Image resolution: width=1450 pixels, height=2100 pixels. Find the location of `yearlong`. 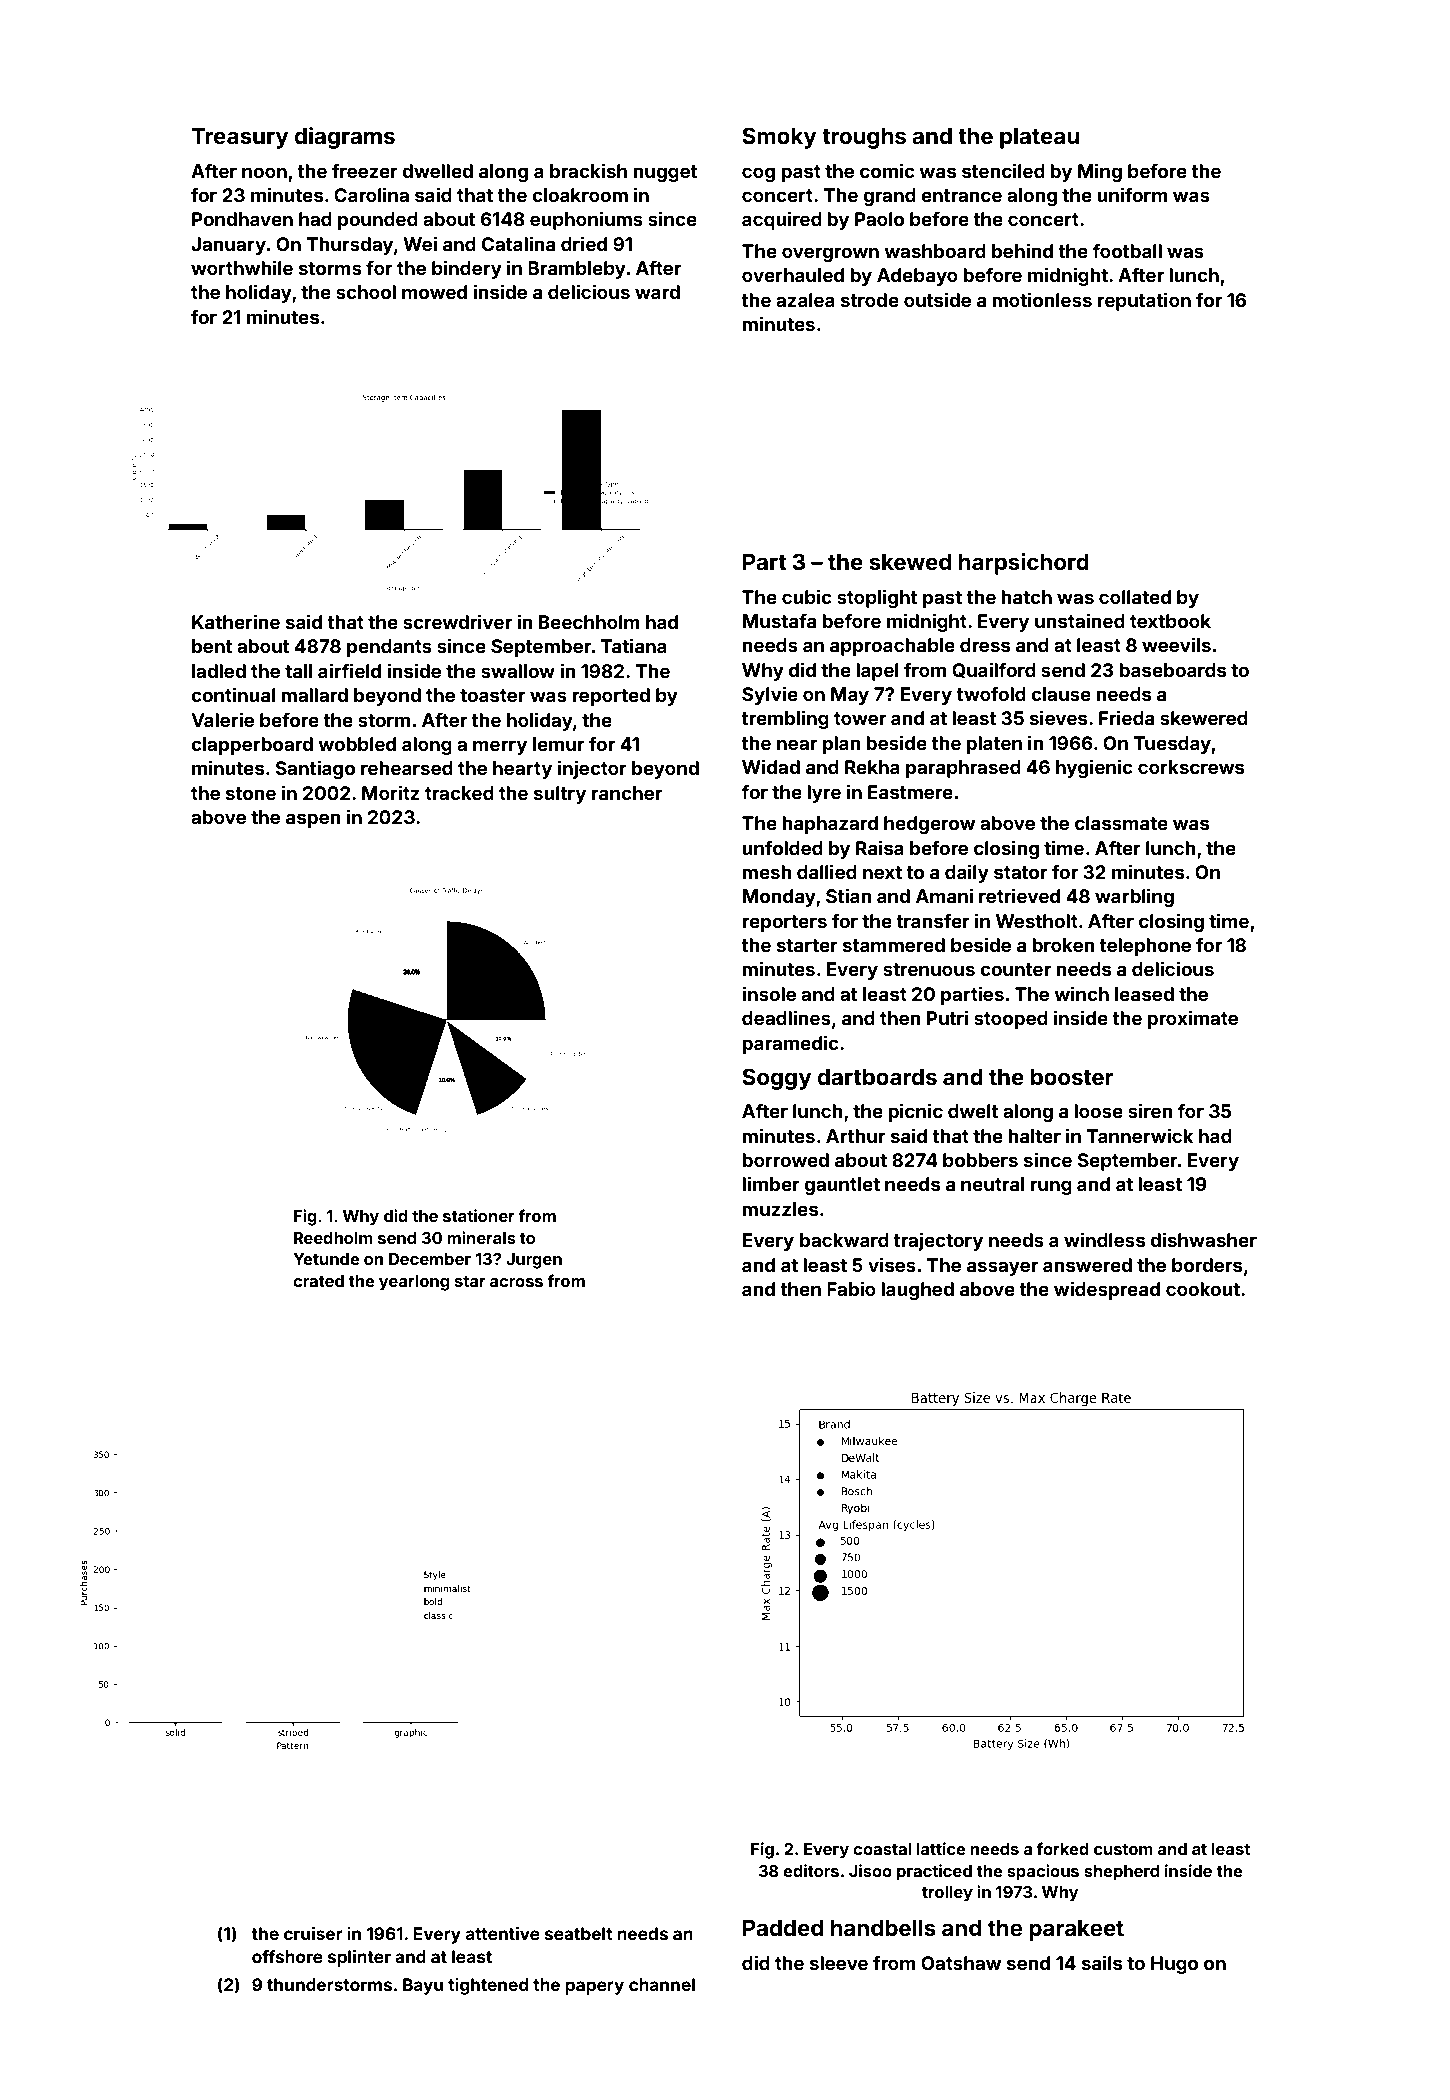

yearlong is located at coordinates (414, 1283).
